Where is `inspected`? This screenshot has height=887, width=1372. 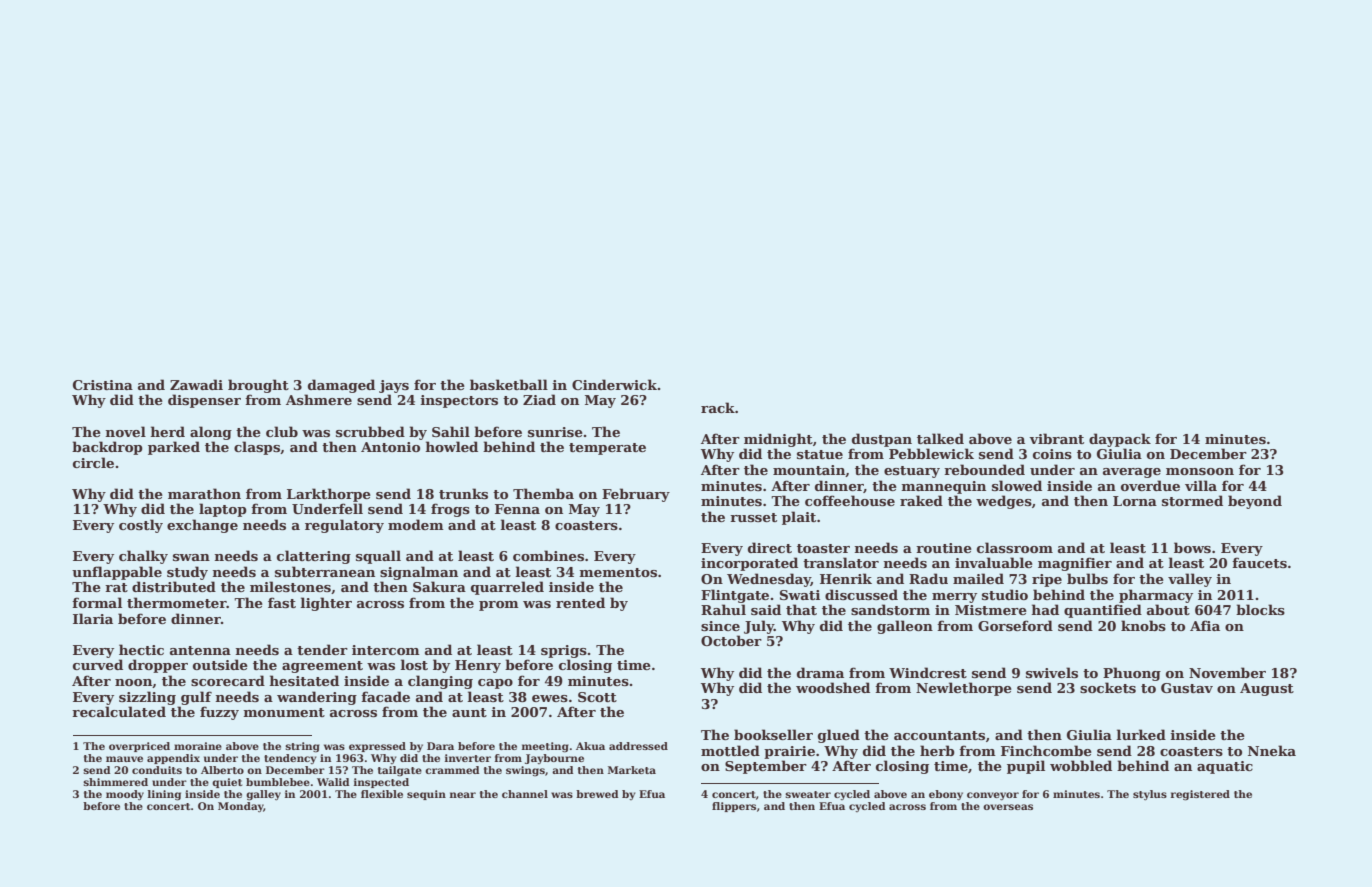 inspected is located at coordinates (381, 783).
